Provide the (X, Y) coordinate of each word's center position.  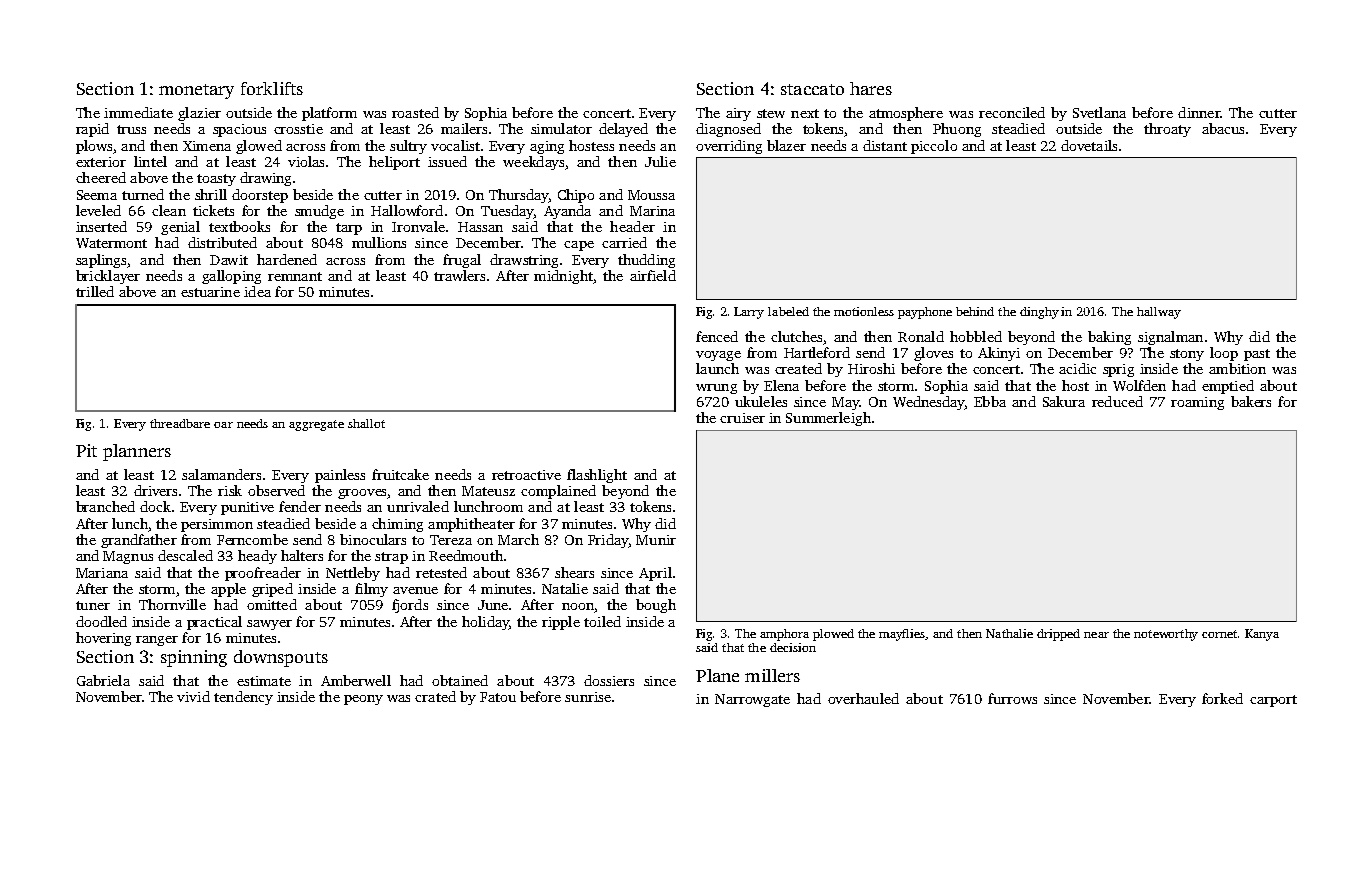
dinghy (1039, 313)
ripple (561, 623)
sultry (408, 147)
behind (975, 311)
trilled (95, 291)
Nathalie (1009, 633)
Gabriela (103, 680)
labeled (788, 311)
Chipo (576, 196)
